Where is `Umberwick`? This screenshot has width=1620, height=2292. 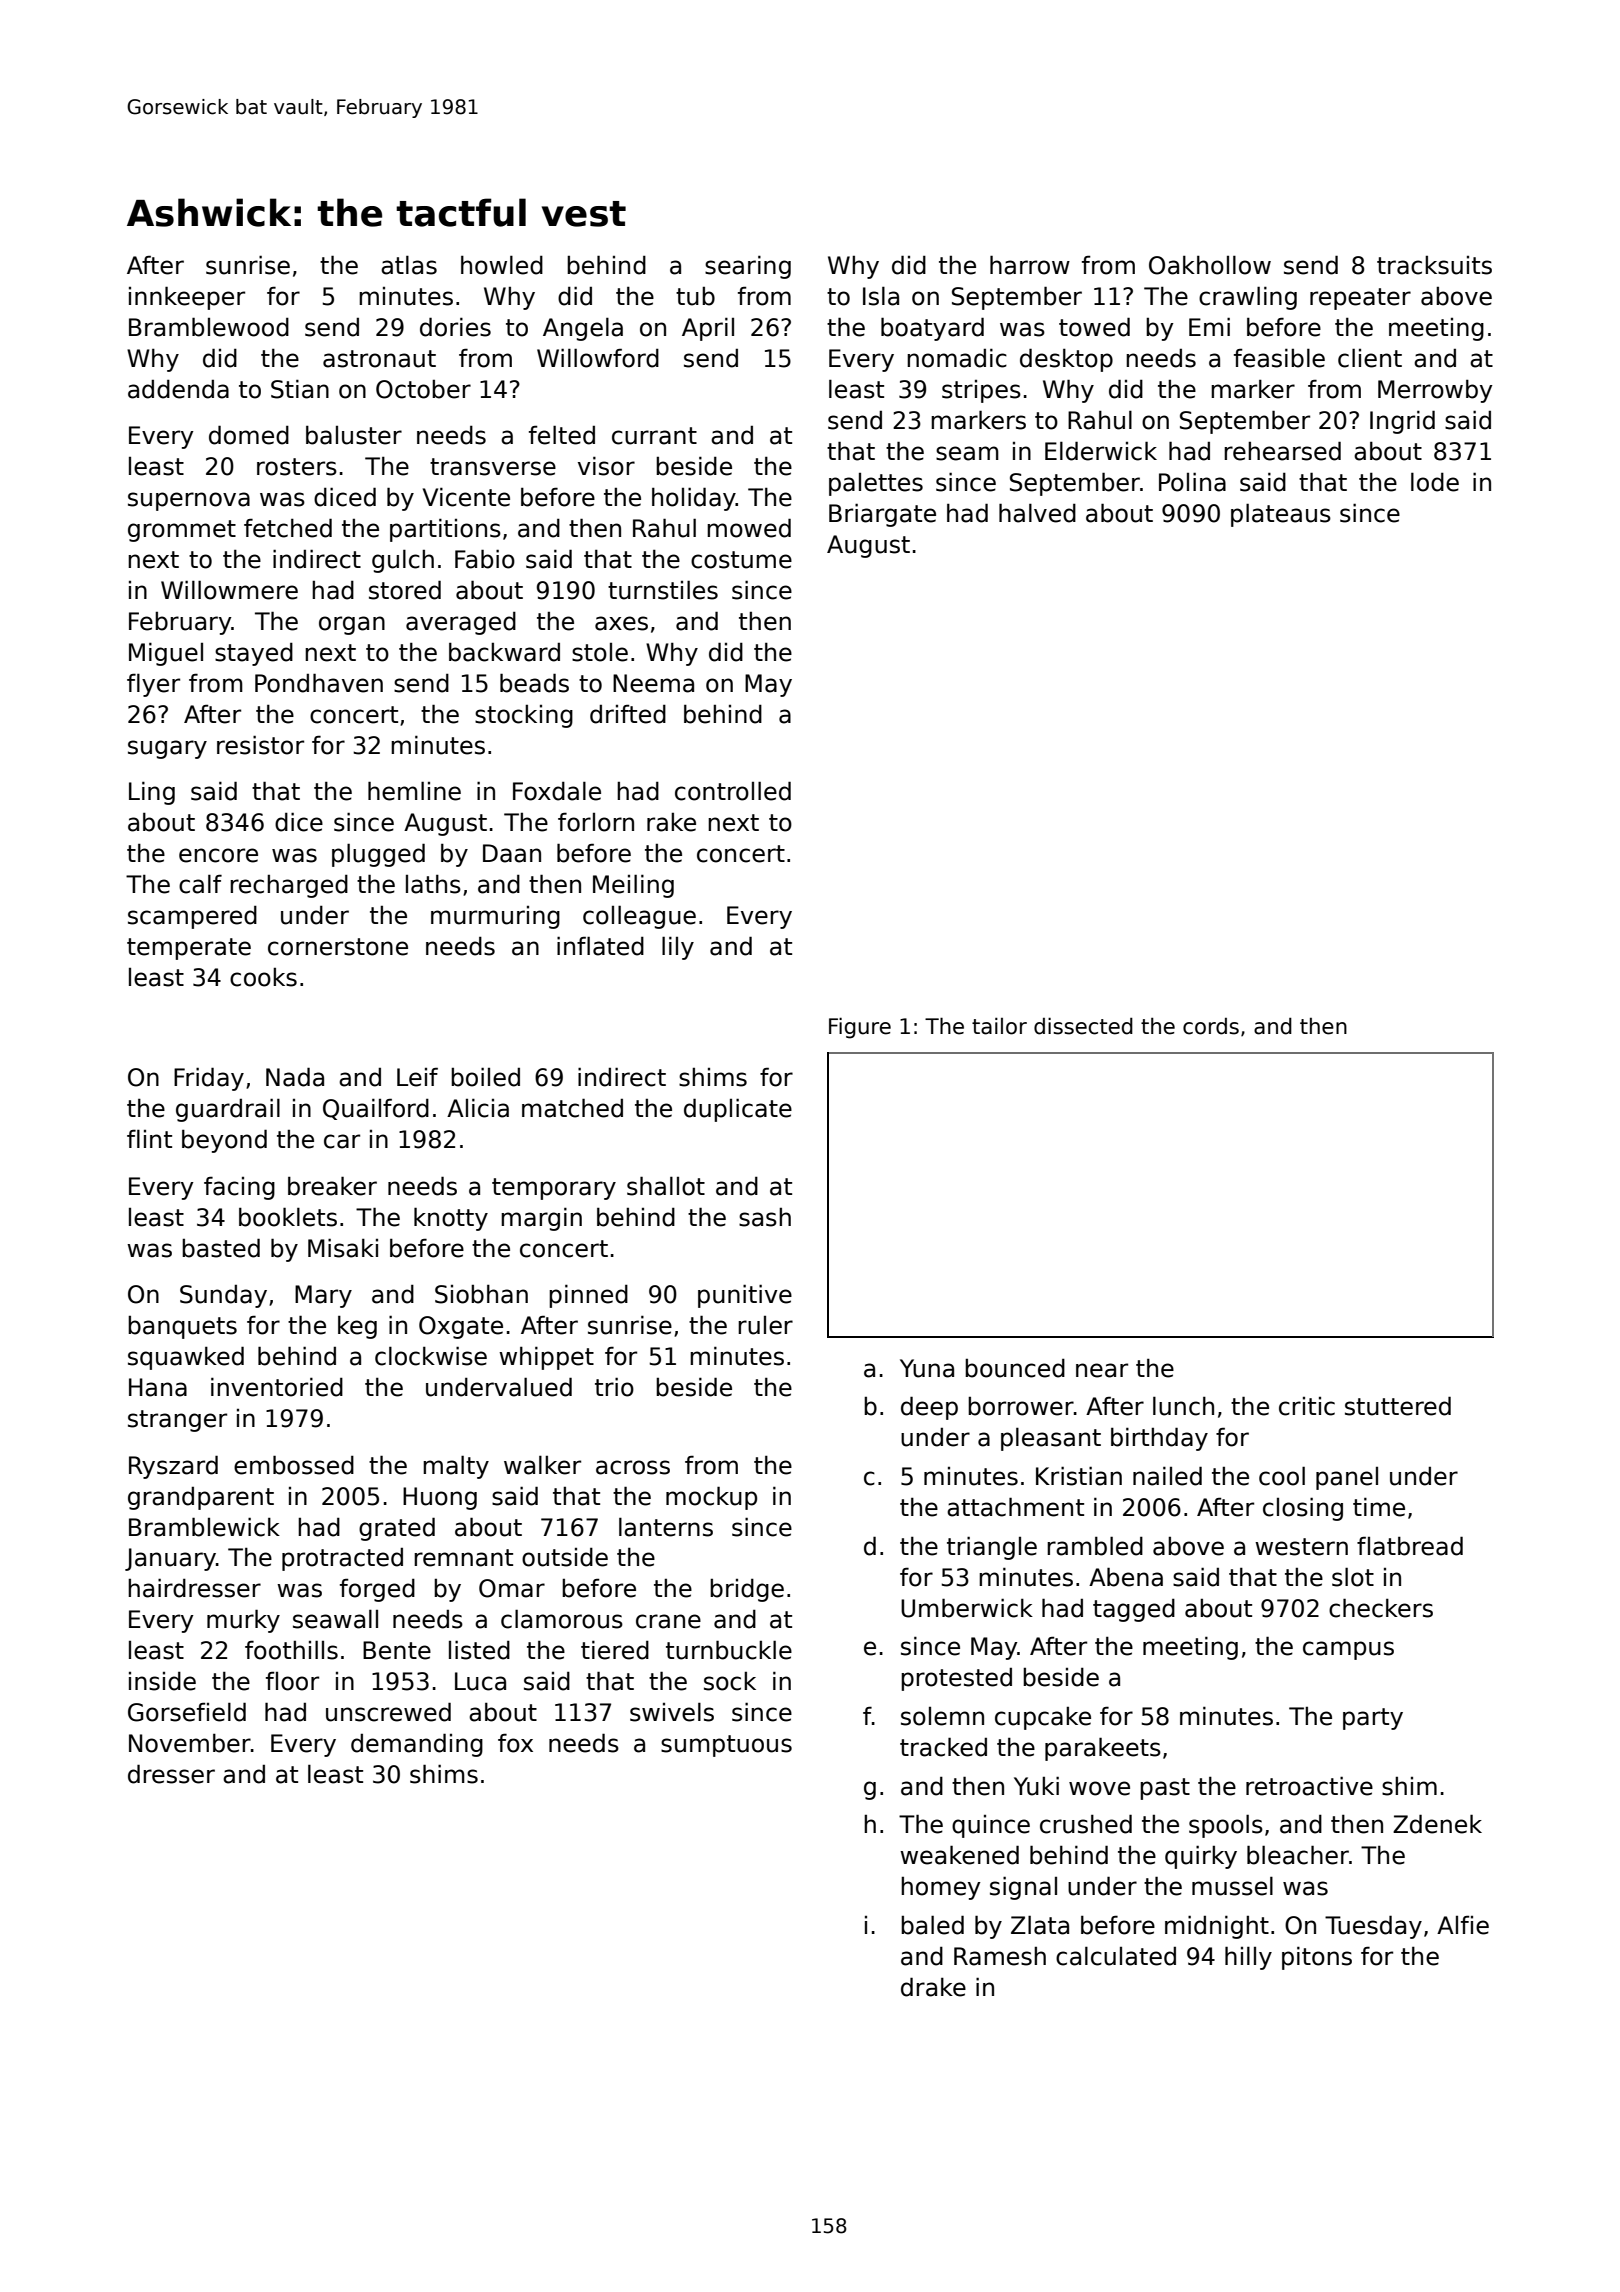 Umberwick is located at coordinates (967, 1608).
